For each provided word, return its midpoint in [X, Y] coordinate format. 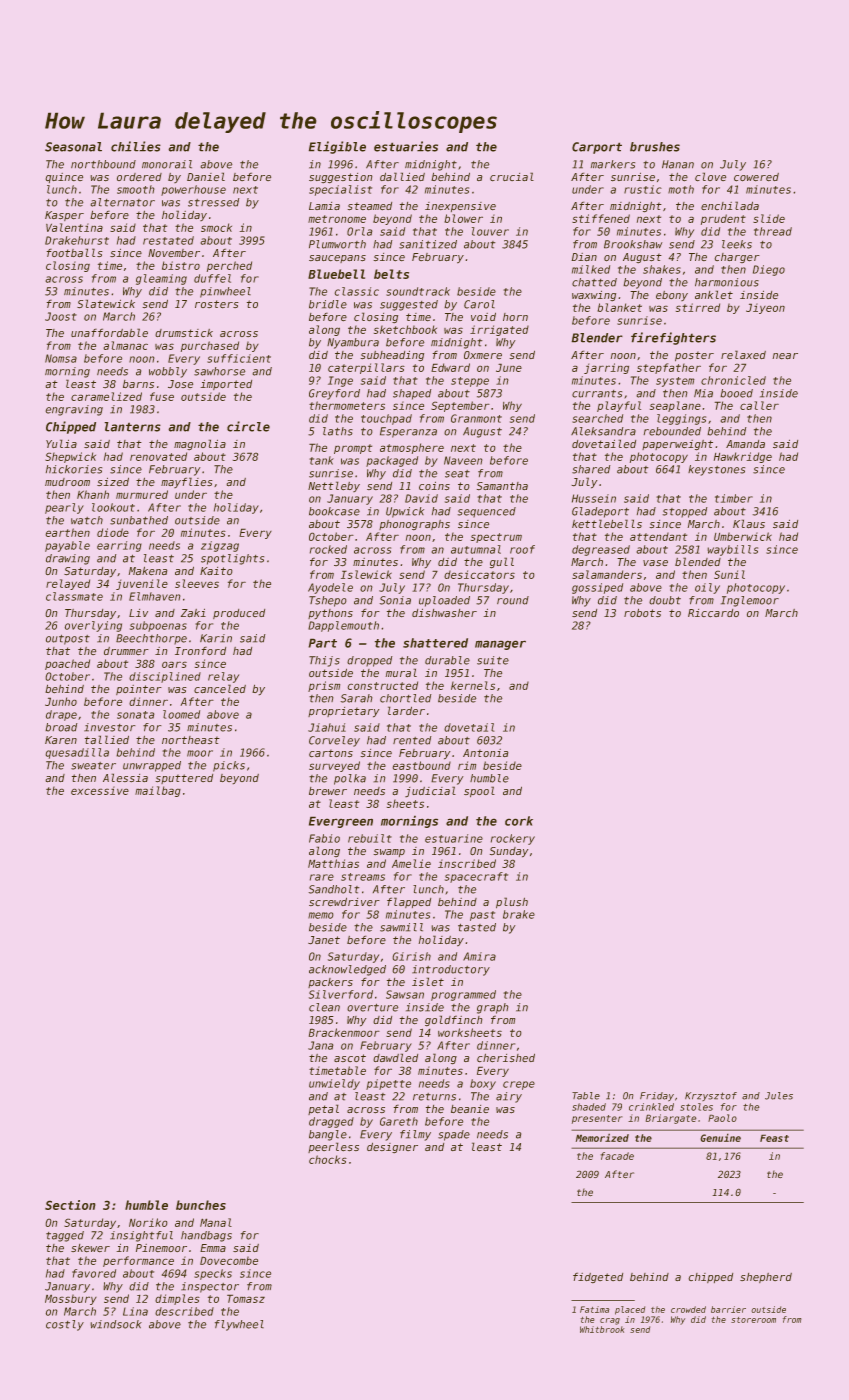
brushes [655, 147]
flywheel [239, 1325]
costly [65, 1325]
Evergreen [341, 822]
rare [322, 877]
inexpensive [460, 207]
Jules [779, 1096]
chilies [136, 146]
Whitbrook [602, 1329]
